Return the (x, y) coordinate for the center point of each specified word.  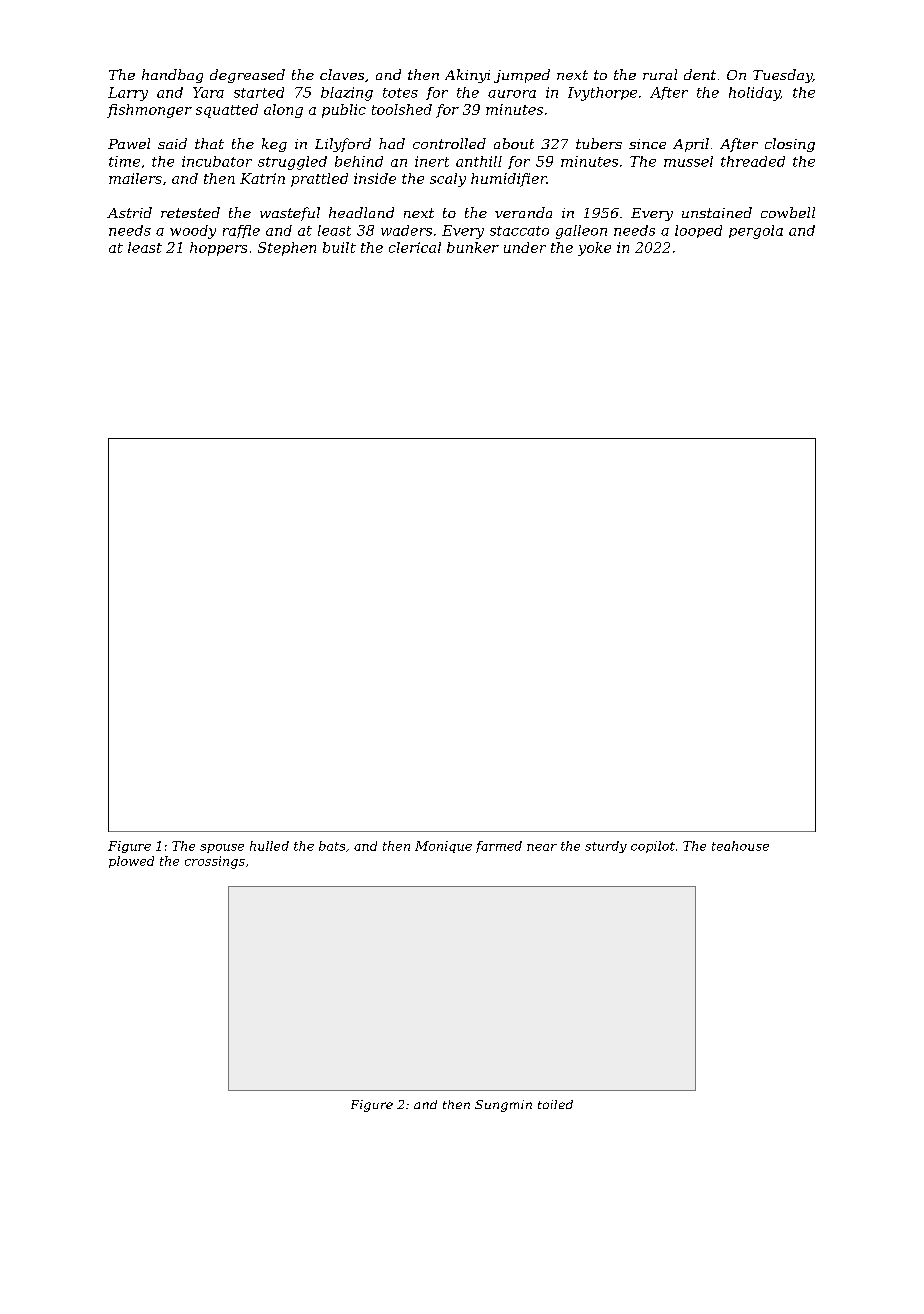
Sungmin (503, 1106)
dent (700, 74)
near (542, 847)
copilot (653, 847)
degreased (247, 76)
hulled (269, 846)
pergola (756, 232)
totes (400, 93)
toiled (555, 1104)
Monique (443, 847)
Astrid (129, 212)
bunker (473, 247)
